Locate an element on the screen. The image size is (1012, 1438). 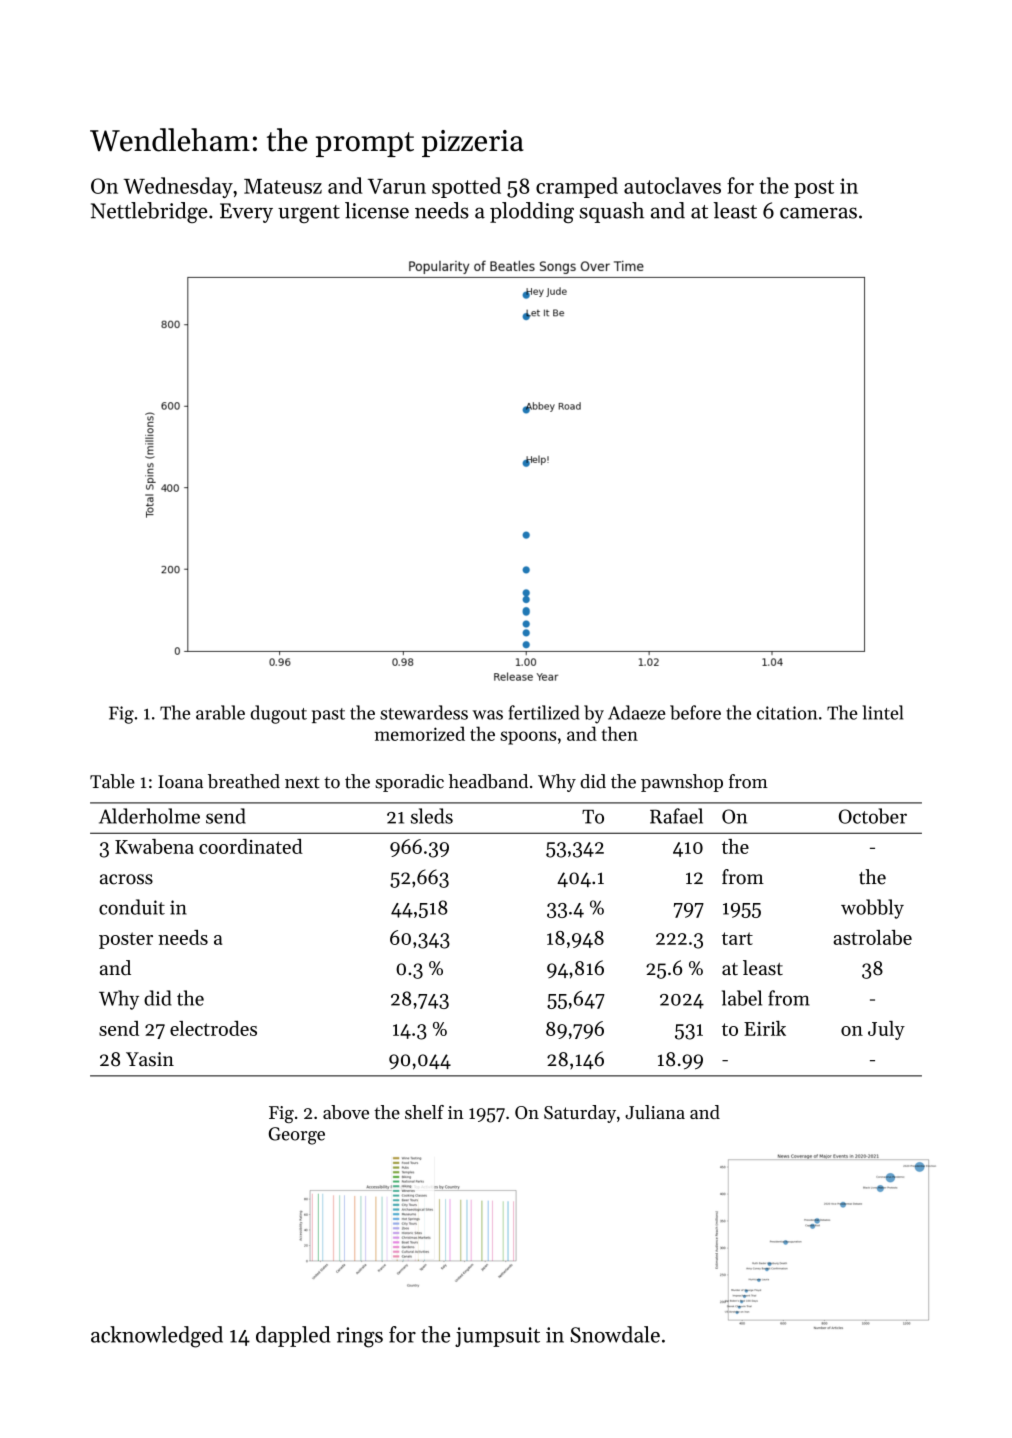
wobbly is located at coordinates (872, 909).
